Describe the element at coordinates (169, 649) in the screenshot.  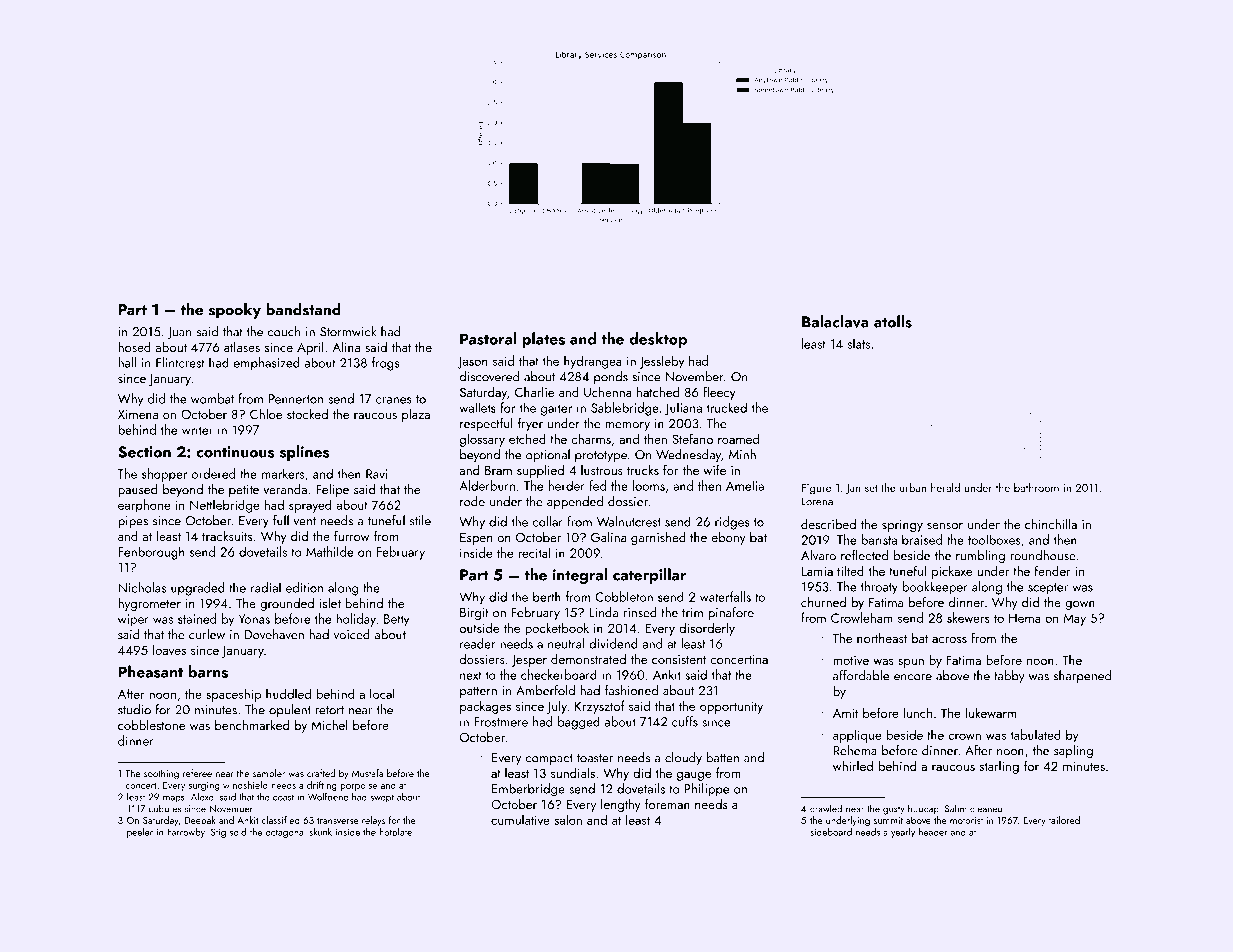
I see `loaves` at that location.
